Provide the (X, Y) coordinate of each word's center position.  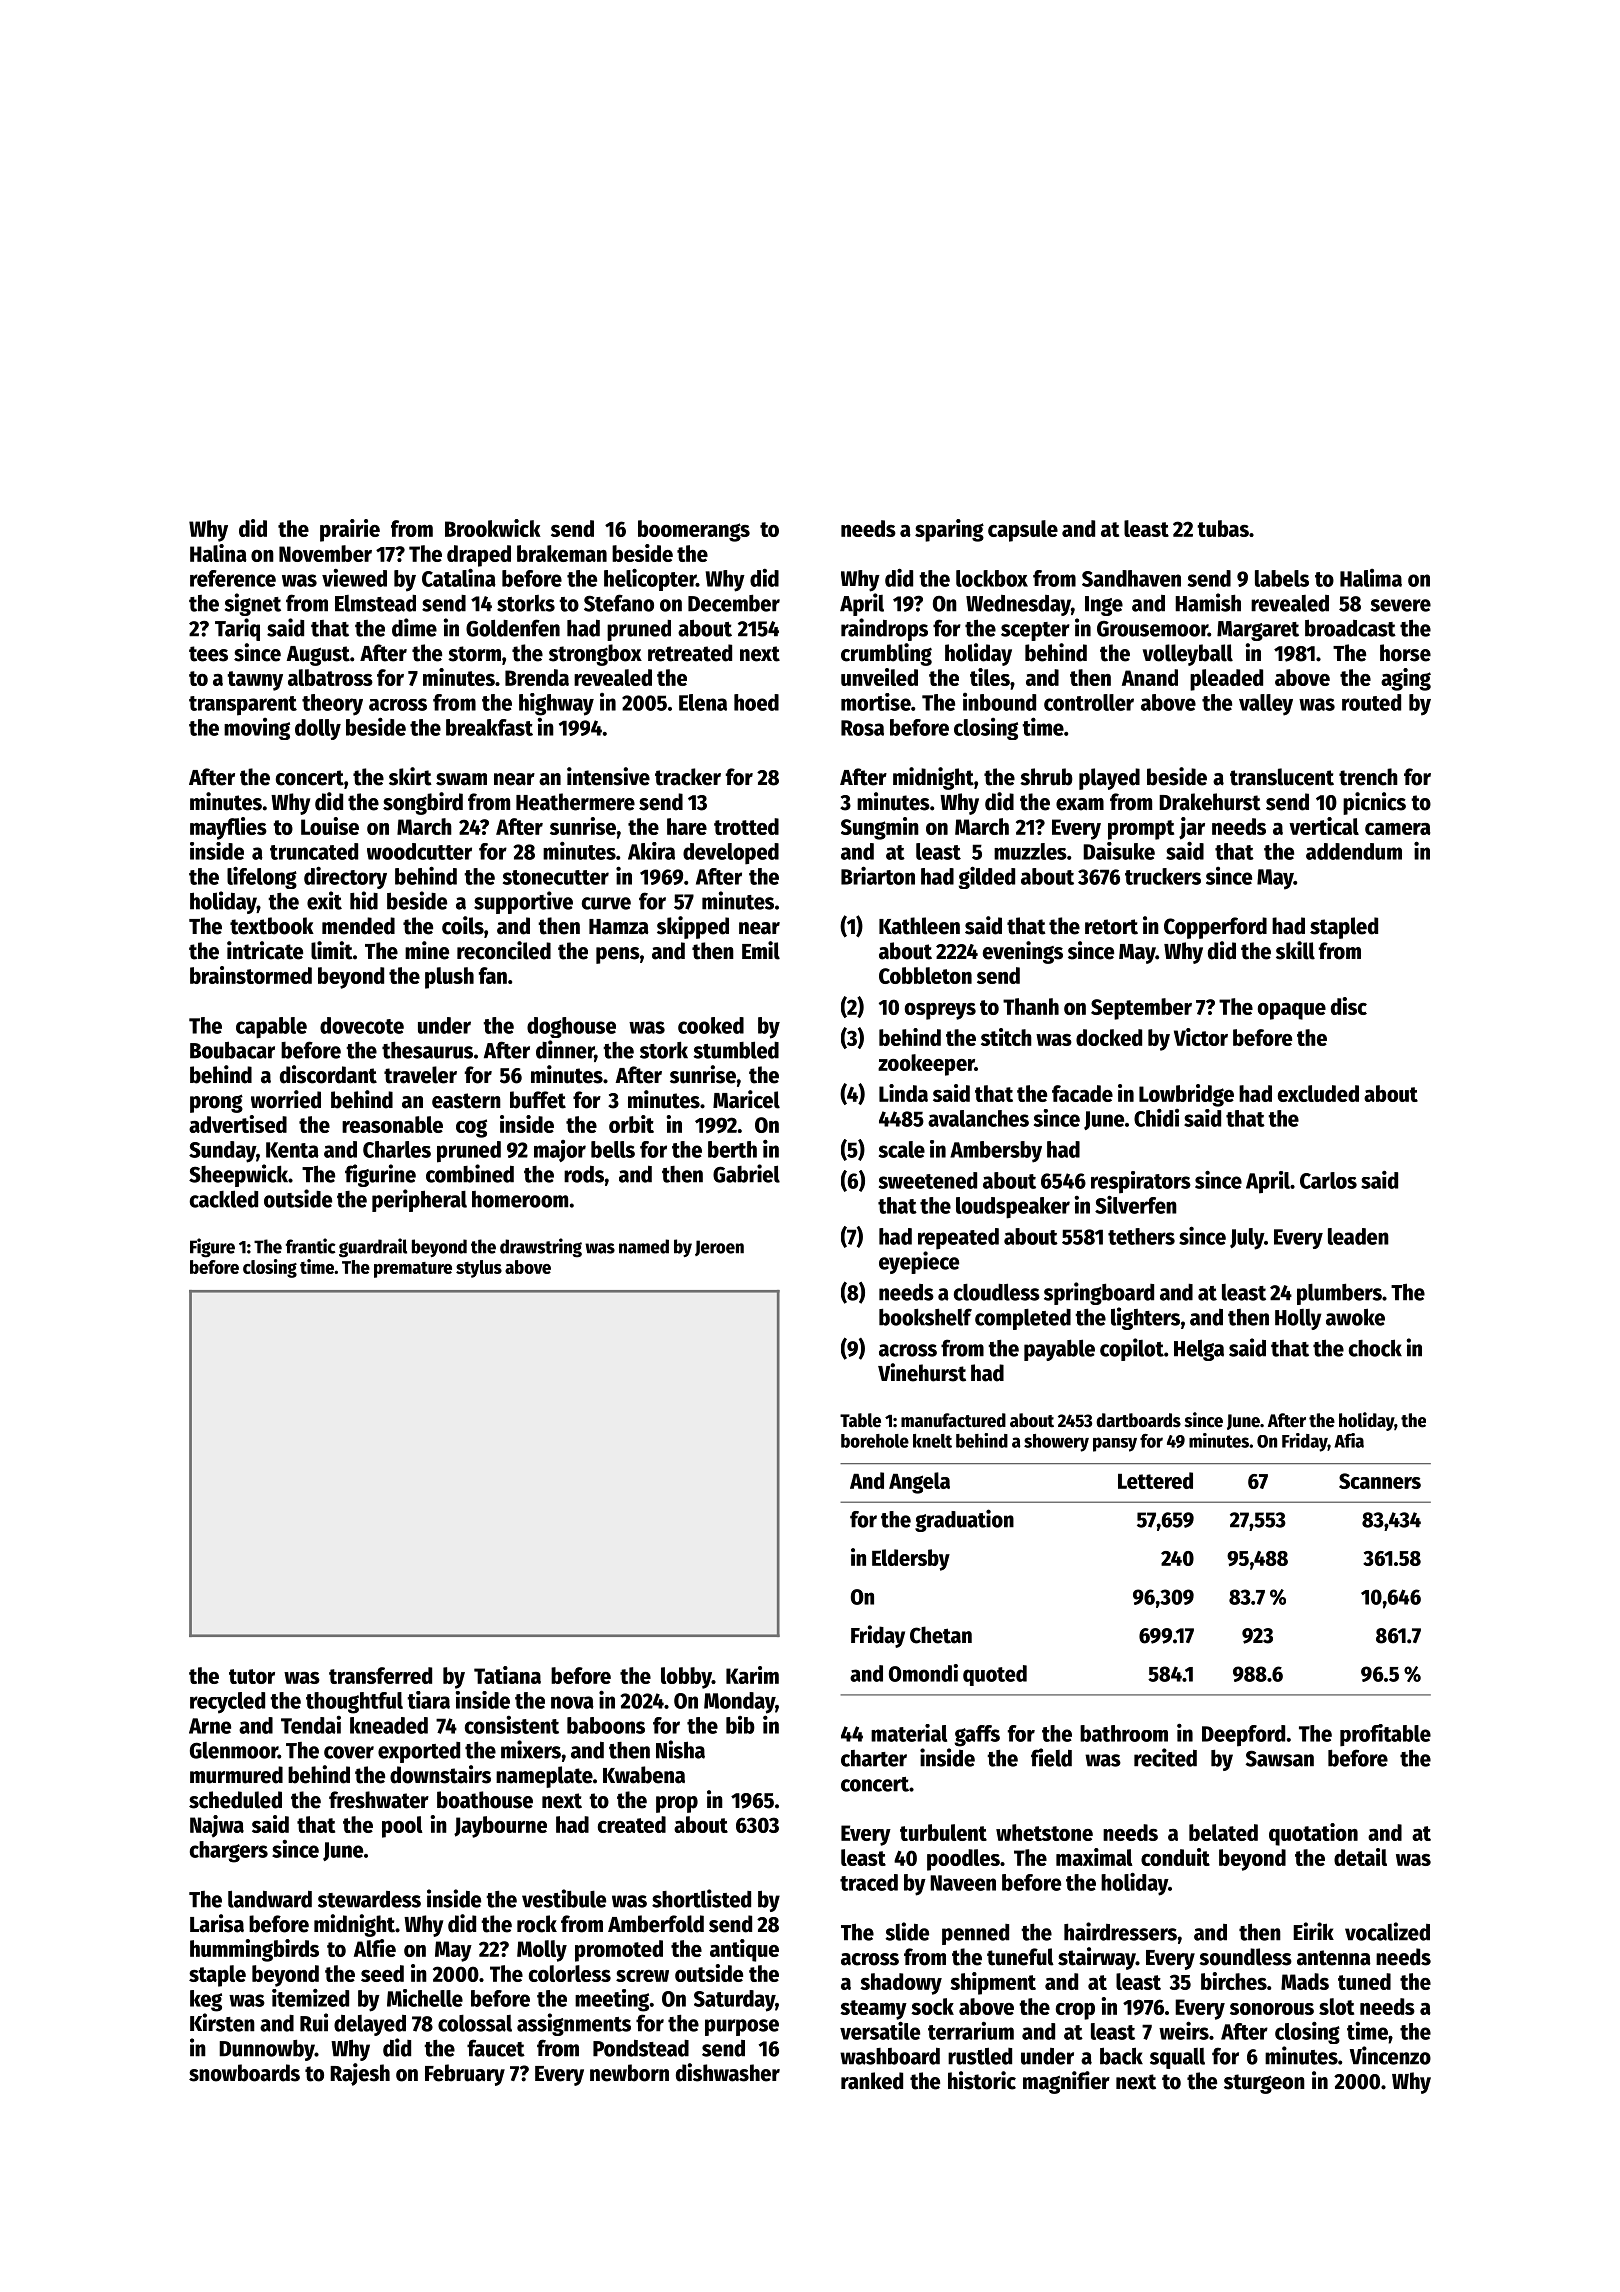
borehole (875, 1441)
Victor (1201, 1037)
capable (271, 1028)
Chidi (1156, 1117)
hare (687, 826)
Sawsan (1280, 1758)
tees (208, 654)
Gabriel (746, 1173)
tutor (252, 1676)
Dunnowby (267, 2050)
